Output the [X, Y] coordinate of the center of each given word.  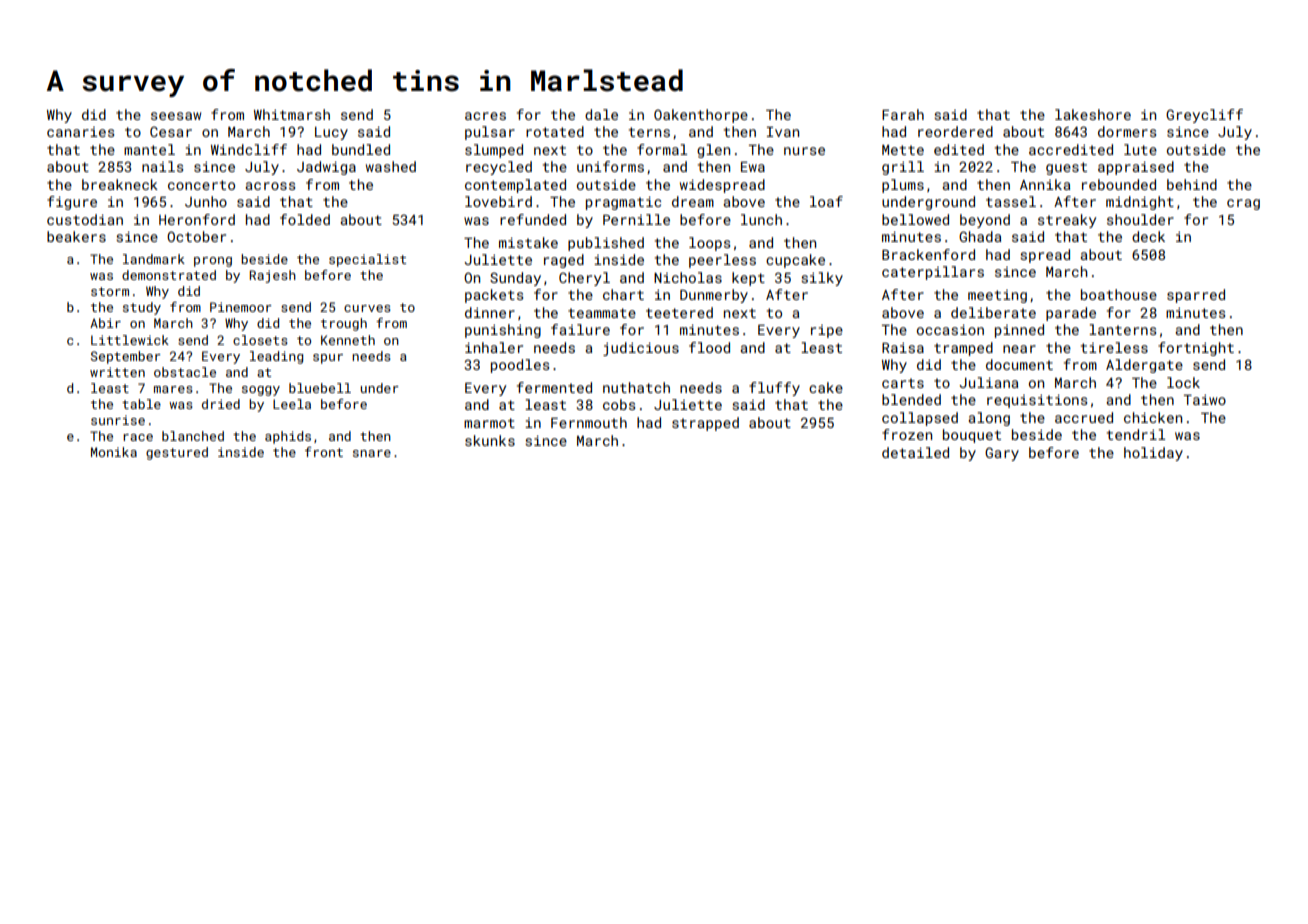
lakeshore [1093, 114]
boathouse [1119, 294]
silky [822, 279]
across [270, 186]
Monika [114, 452]
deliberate [993, 312]
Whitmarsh [292, 114]
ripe [827, 331]
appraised [1136, 168]
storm [110, 291]
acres [485, 116]
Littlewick [130, 340]
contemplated [515, 186]
